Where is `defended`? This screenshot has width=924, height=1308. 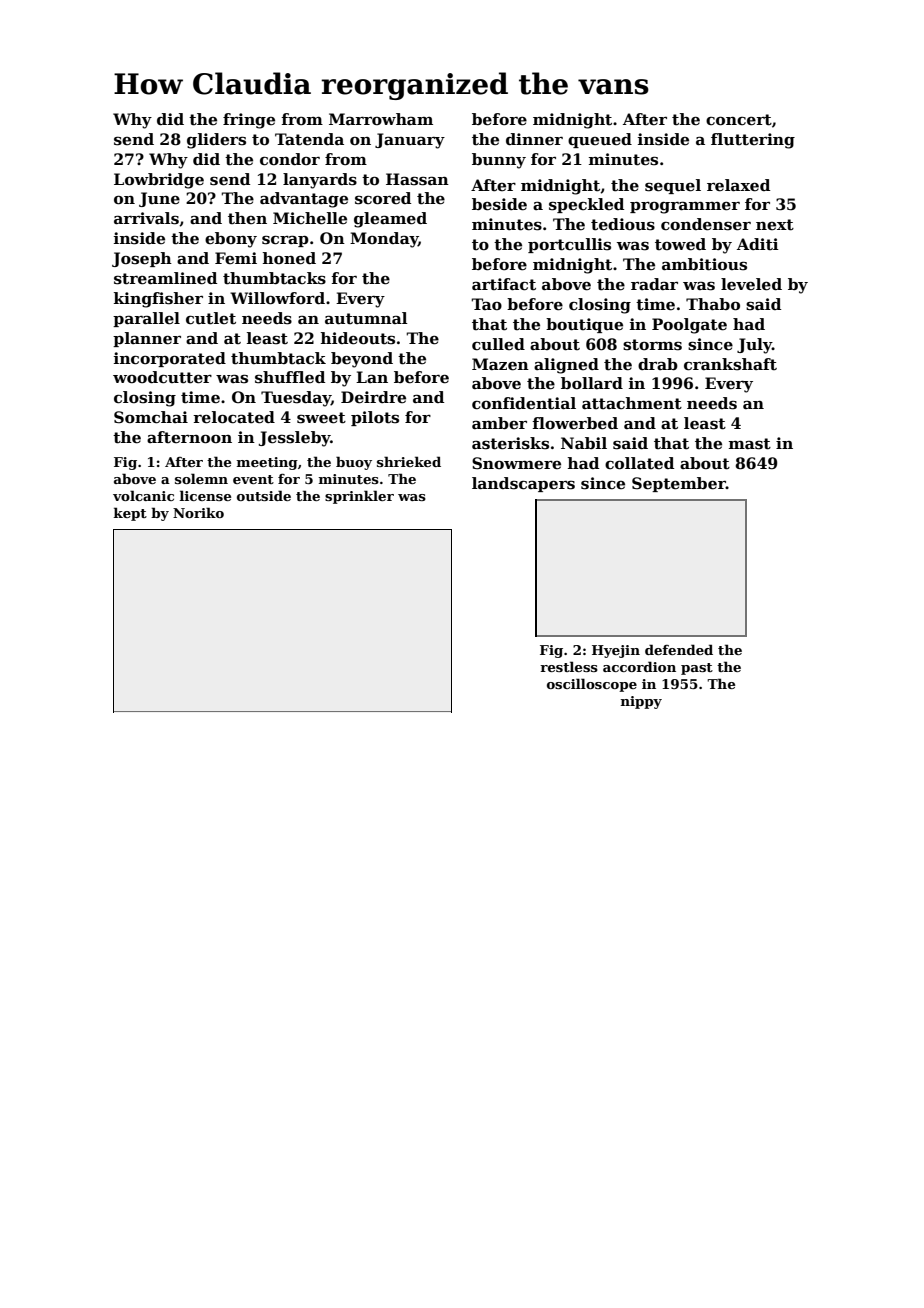
defended is located at coordinates (679, 649).
